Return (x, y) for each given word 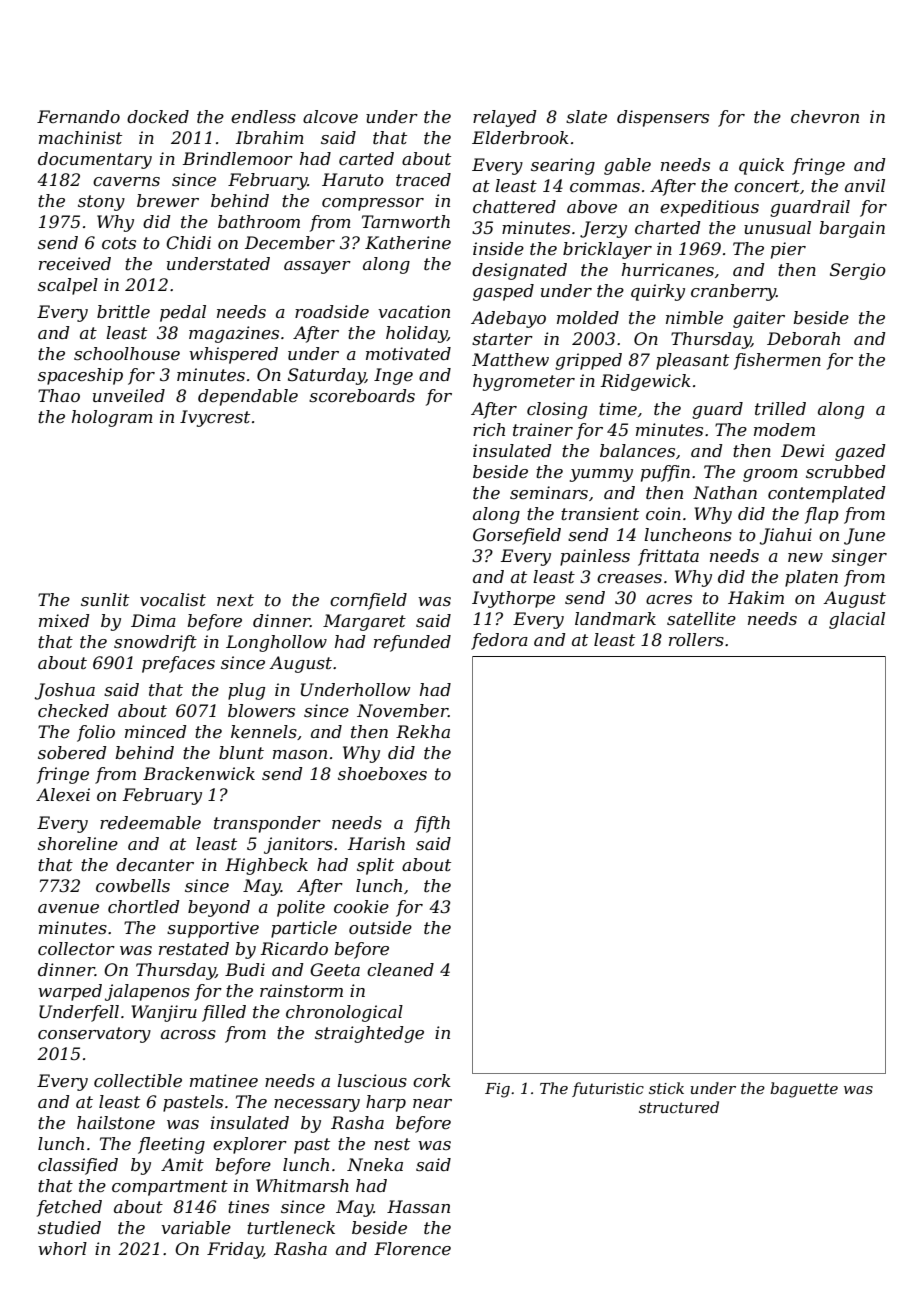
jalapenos (147, 992)
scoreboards (362, 395)
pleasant (692, 361)
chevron (825, 116)
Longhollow (276, 643)
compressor (373, 204)
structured (679, 1107)
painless (595, 557)
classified (78, 1166)
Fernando (78, 116)
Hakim (756, 597)
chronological (344, 1013)
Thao (59, 395)
